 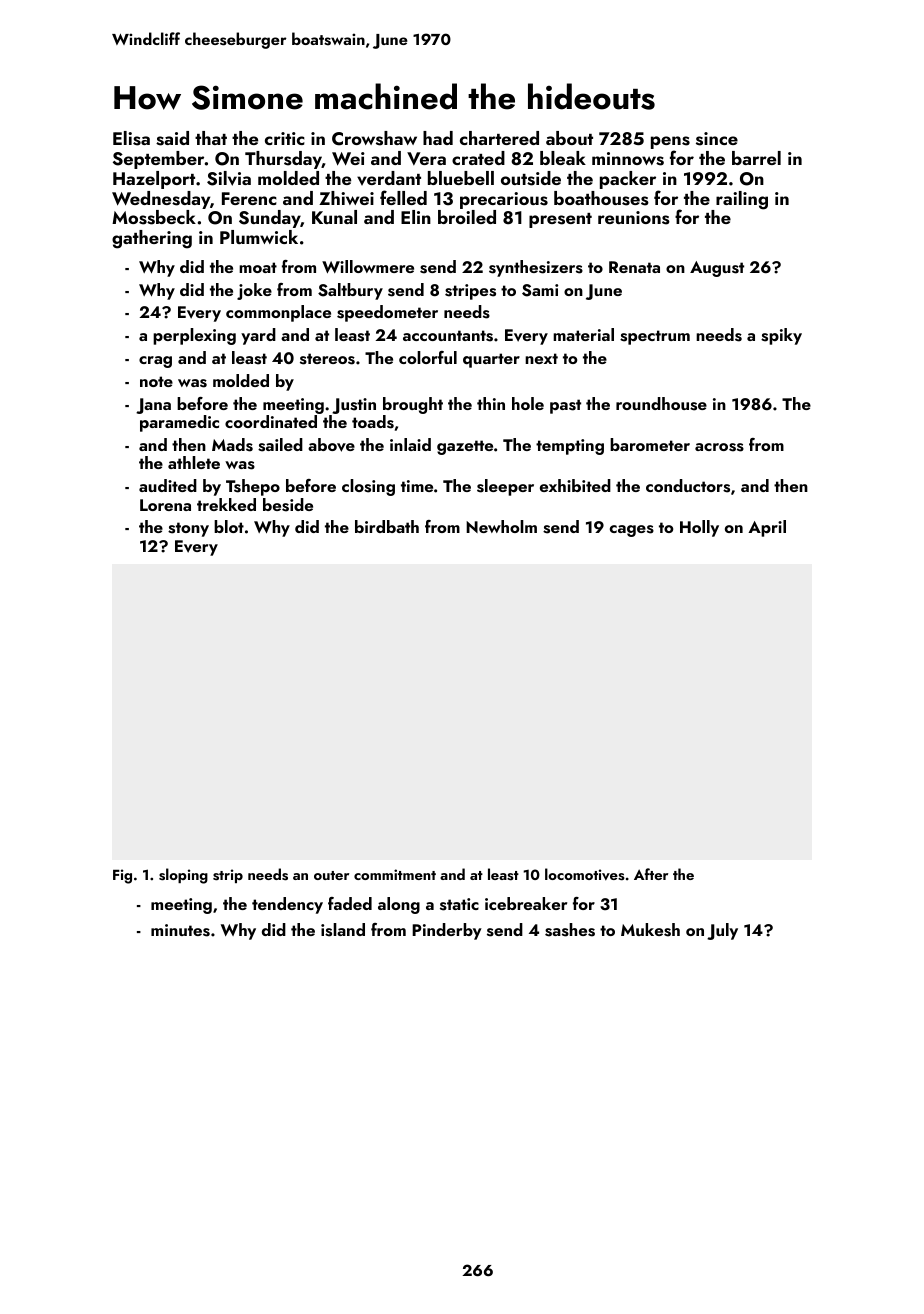 I want to click on sloping, so click(x=183, y=876).
